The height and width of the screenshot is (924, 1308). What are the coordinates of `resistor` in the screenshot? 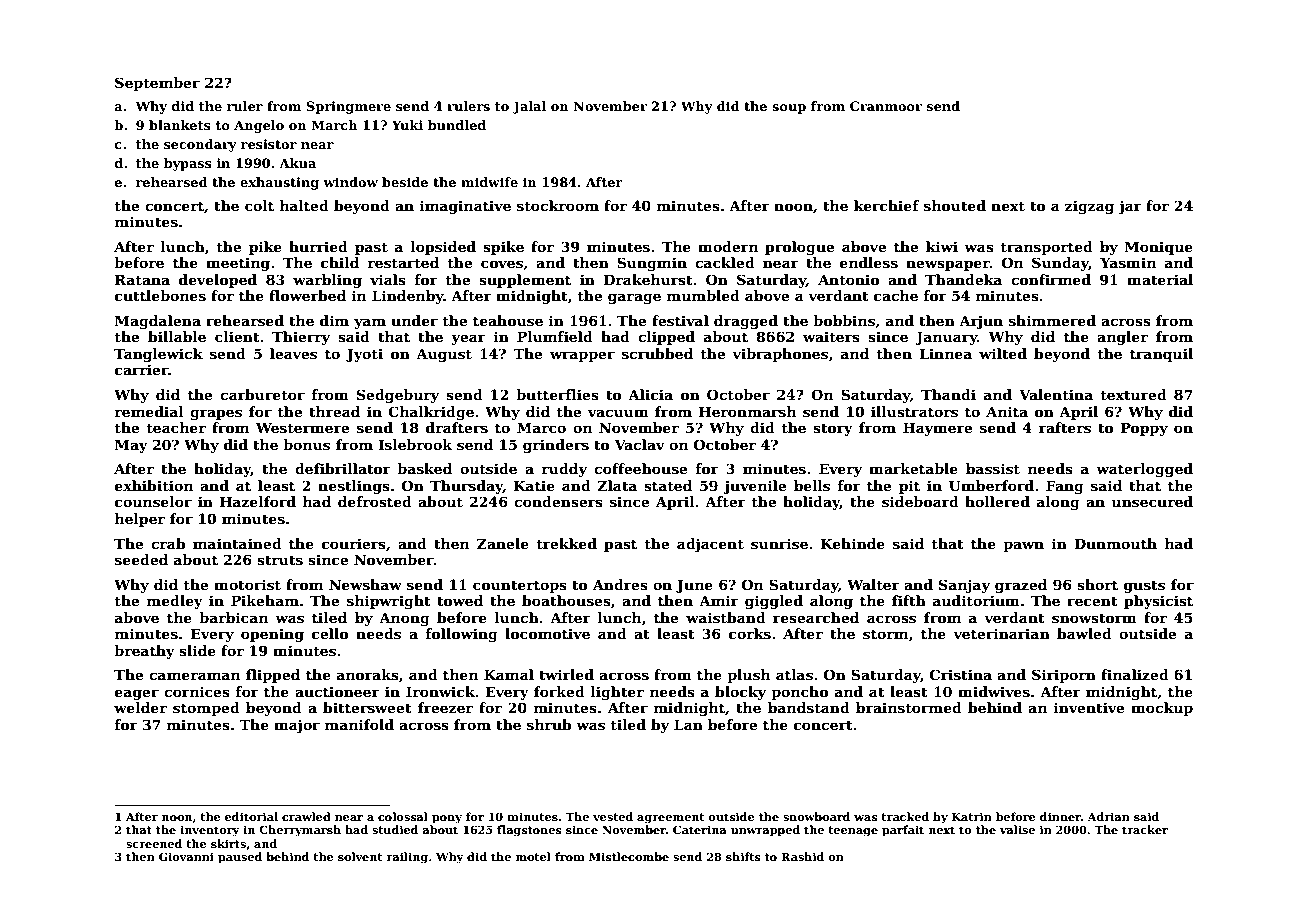 It's located at (269, 144).
